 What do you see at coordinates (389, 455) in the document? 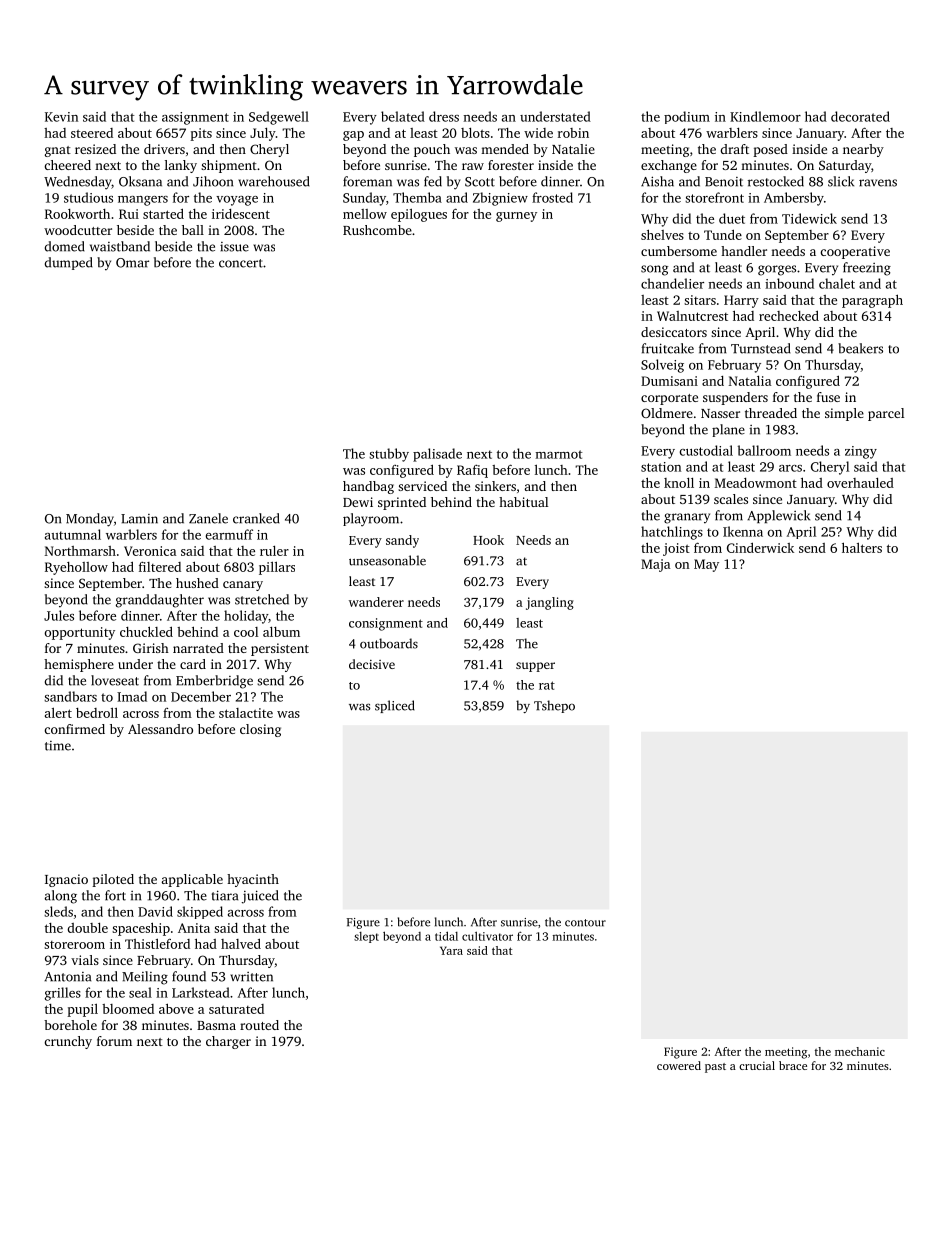
I see `stubby` at bounding box center [389, 455].
